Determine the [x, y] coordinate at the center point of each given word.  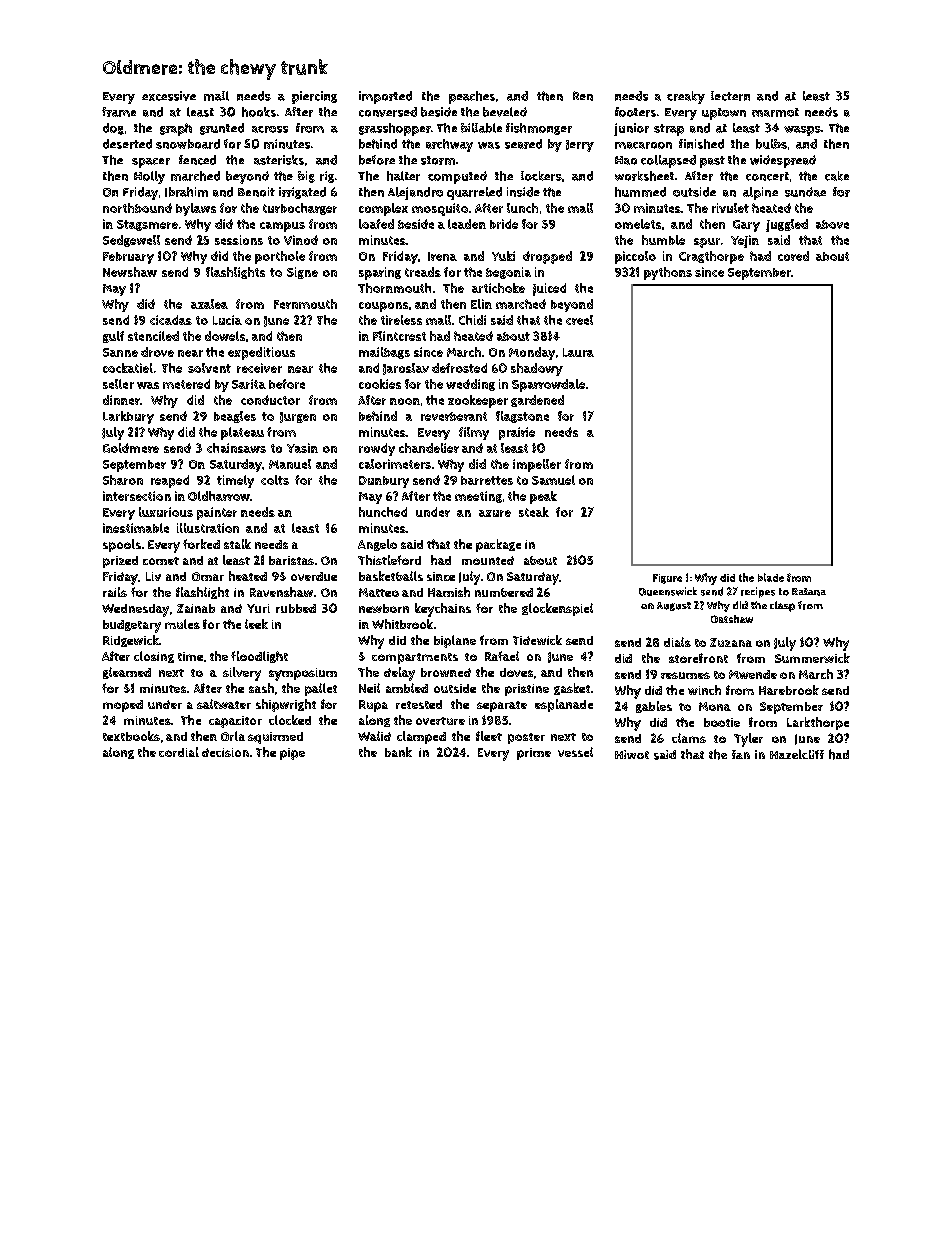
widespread [783, 161]
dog [113, 129]
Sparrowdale [548, 385]
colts [275, 480]
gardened [537, 401]
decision [225, 752]
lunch [522, 208]
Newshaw [130, 272]
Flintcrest [399, 336]
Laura [578, 352]
